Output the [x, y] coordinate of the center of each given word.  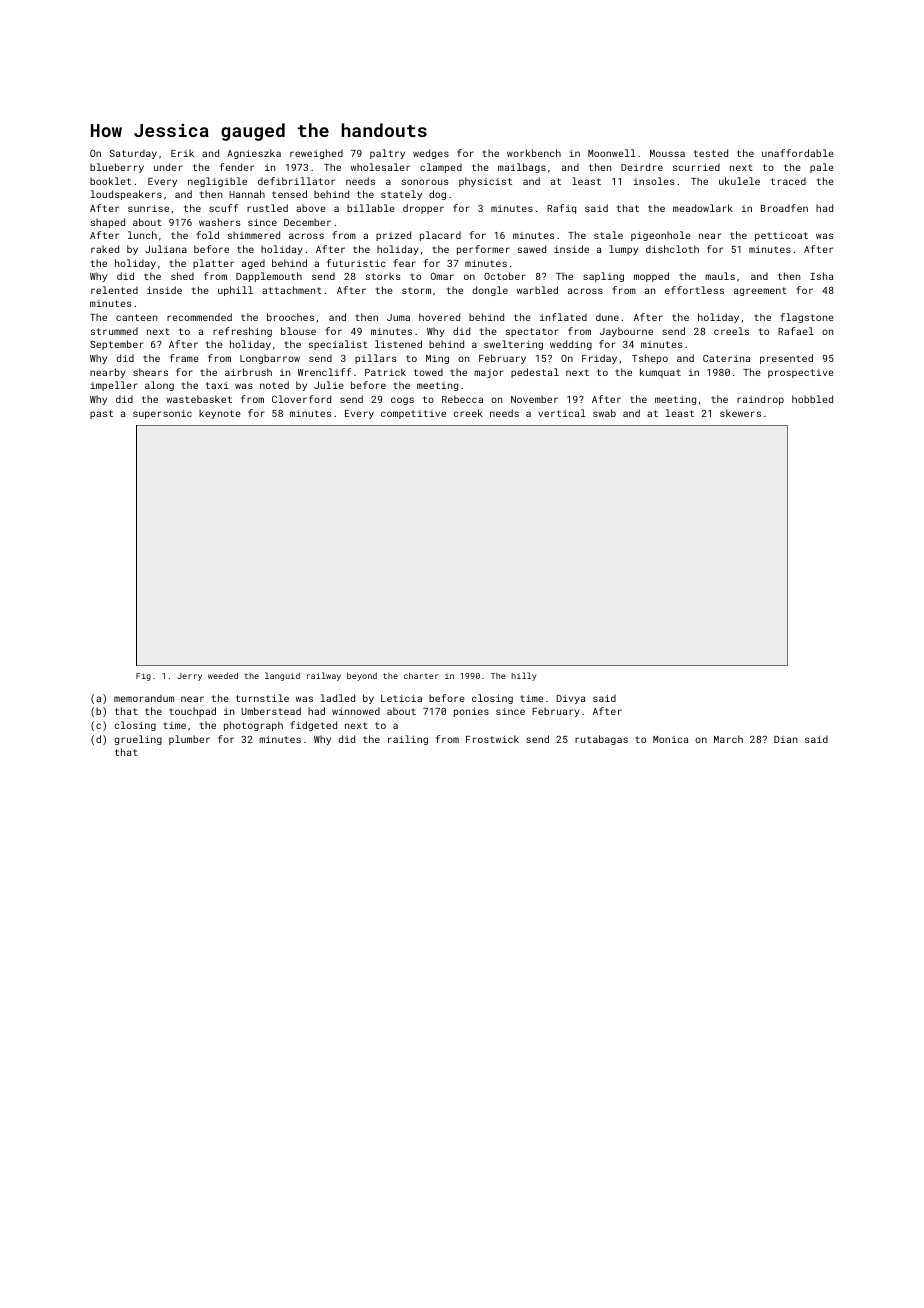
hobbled [812, 399]
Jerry [189, 677]
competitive [413, 414]
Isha [821, 276]
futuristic [356, 263]
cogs [402, 401]
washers [220, 222]
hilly [523, 676]
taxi [217, 385]
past [101, 414]
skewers [740, 413]
